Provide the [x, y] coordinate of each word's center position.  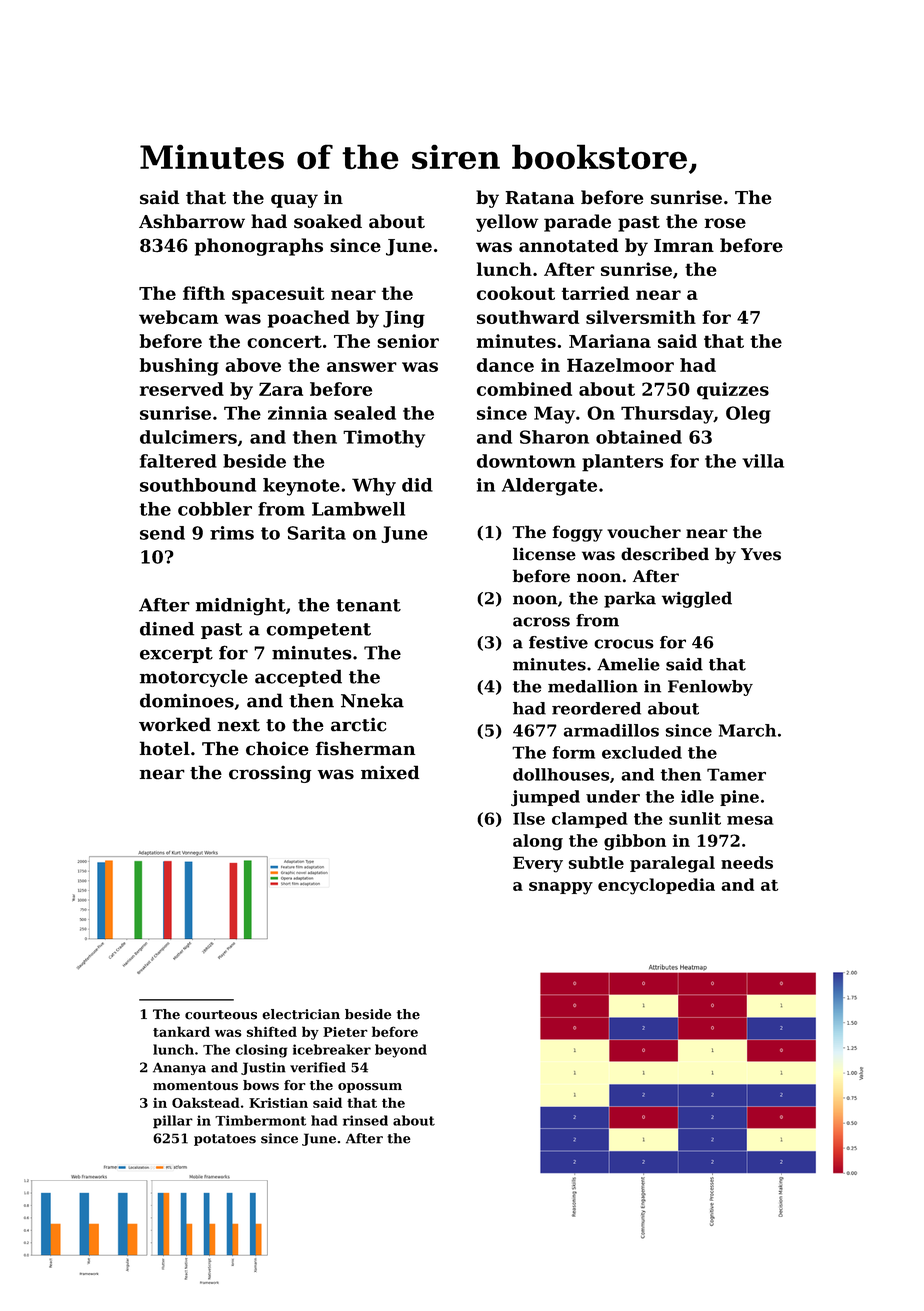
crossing [270, 774]
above [253, 365]
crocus [624, 644]
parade [577, 223]
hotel [165, 748]
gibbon [635, 842]
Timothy [384, 439]
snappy [561, 888]
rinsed [365, 1120]
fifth [204, 293]
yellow [507, 223]
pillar [173, 1122]
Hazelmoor [620, 365]
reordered [596, 708]
